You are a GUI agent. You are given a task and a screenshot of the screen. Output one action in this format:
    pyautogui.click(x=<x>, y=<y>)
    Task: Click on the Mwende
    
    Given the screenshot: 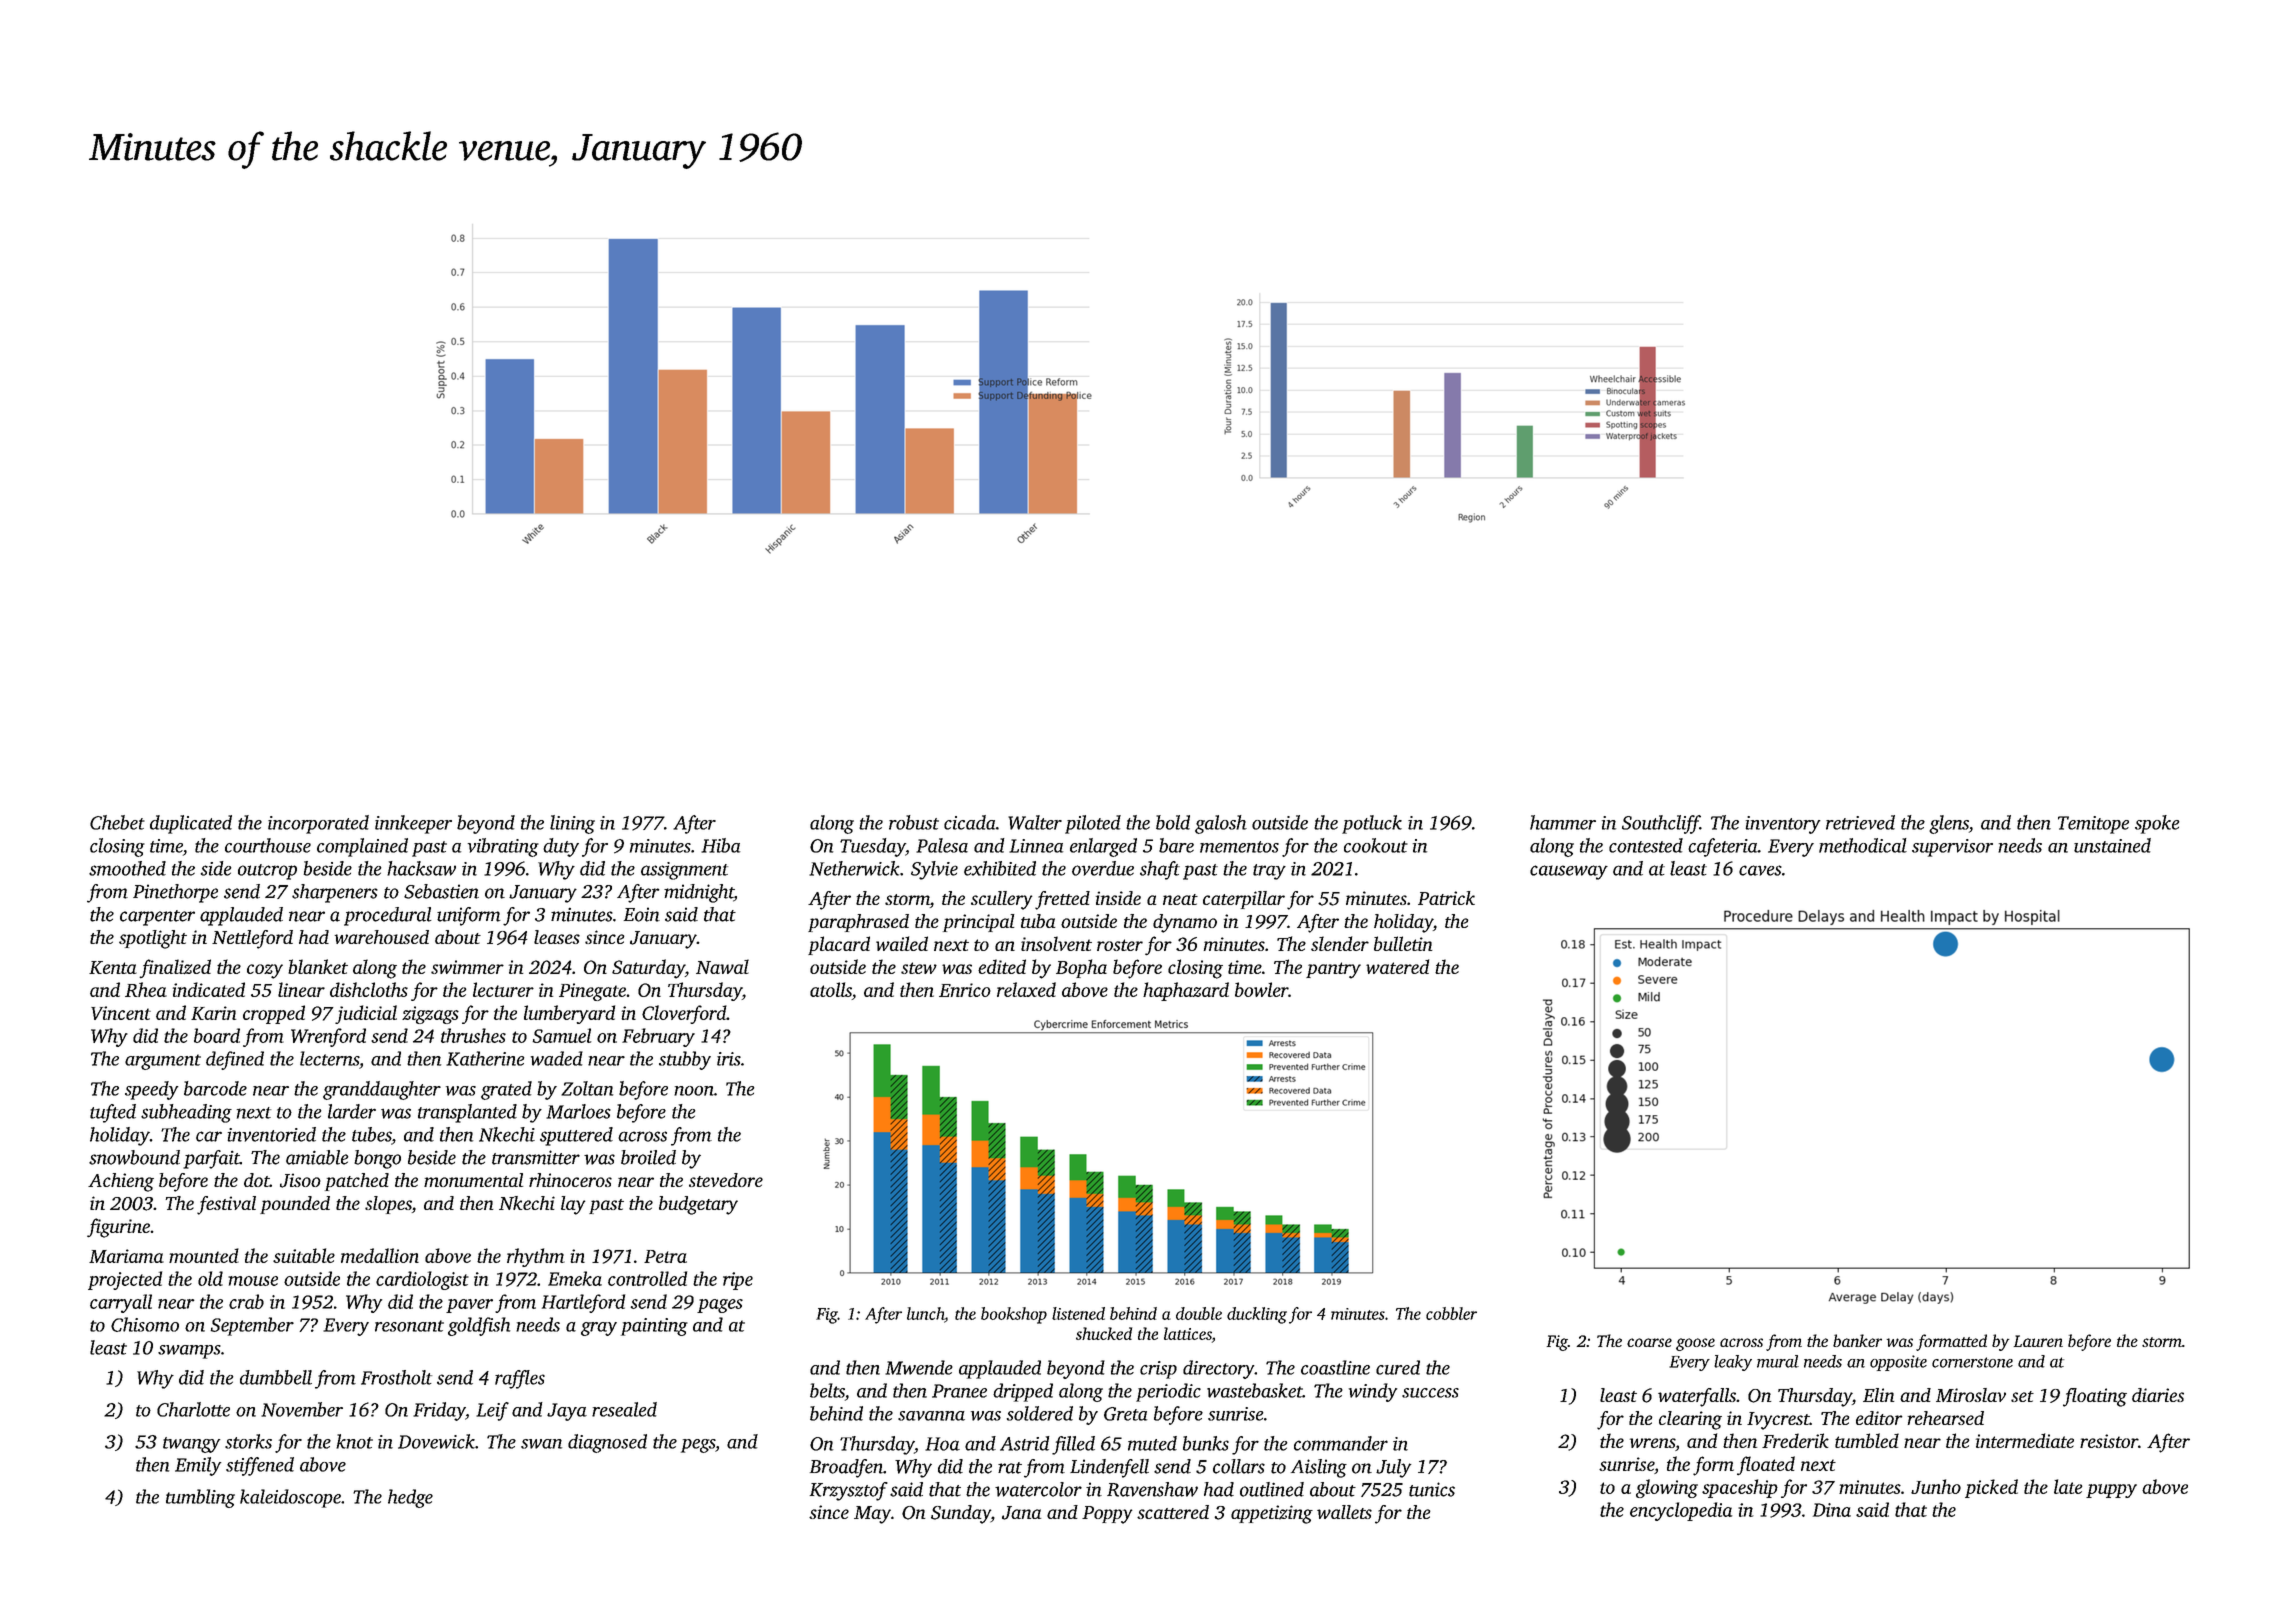 What is the action you would take?
    pyautogui.click(x=919, y=1367)
